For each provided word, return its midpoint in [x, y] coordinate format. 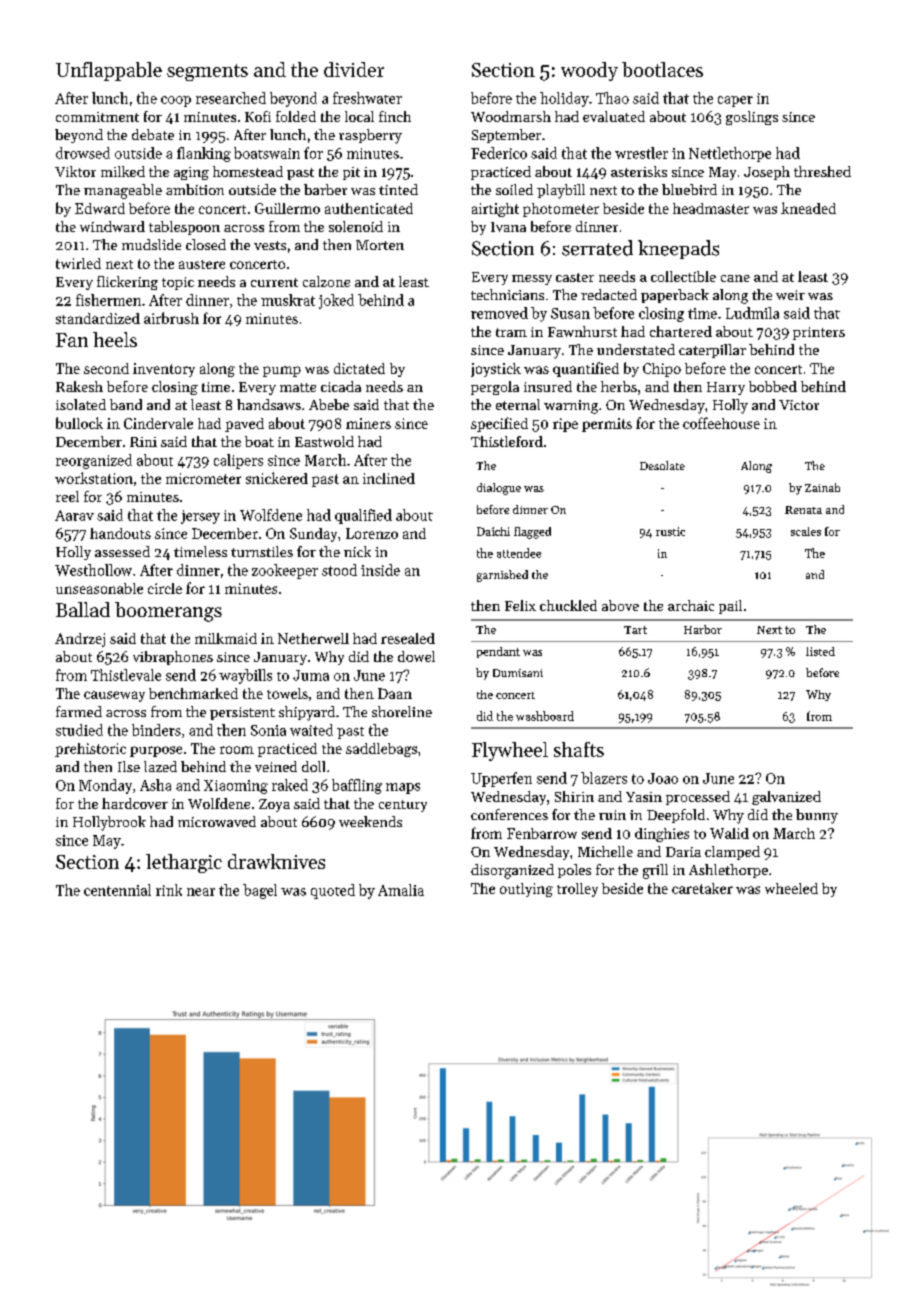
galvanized [786, 798]
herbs [619, 386]
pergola [495, 388]
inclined [389, 478]
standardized [98, 318]
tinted [398, 189]
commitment [97, 117]
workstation [94, 478]
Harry [726, 388]
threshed [822, 171]
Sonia [268, 730]
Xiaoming [236, 787]
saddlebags [381, 750]
